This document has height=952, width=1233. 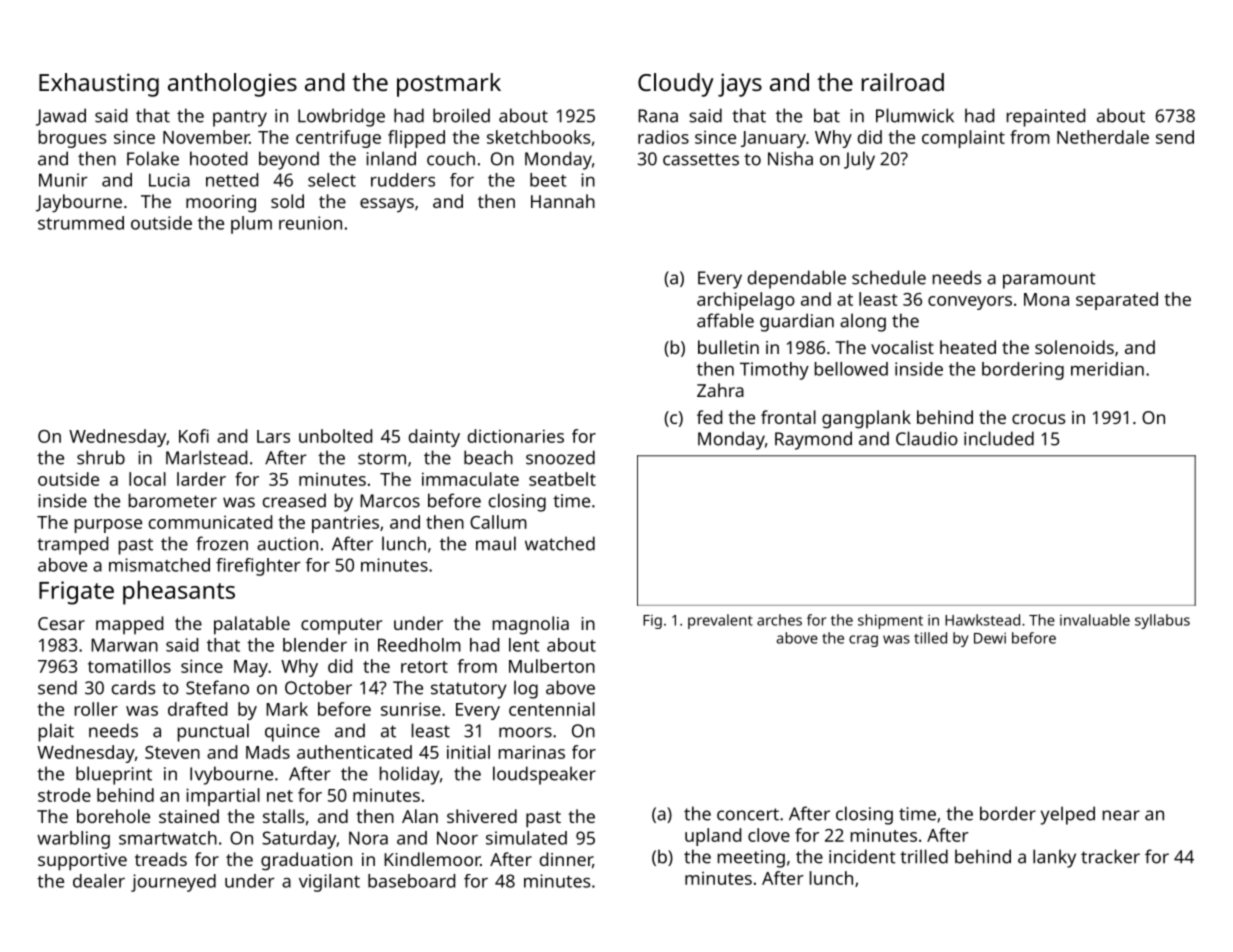 What do you see at coordinates (963, 139) in the document?
I see `complaint` at bounding box center [963, 139].
